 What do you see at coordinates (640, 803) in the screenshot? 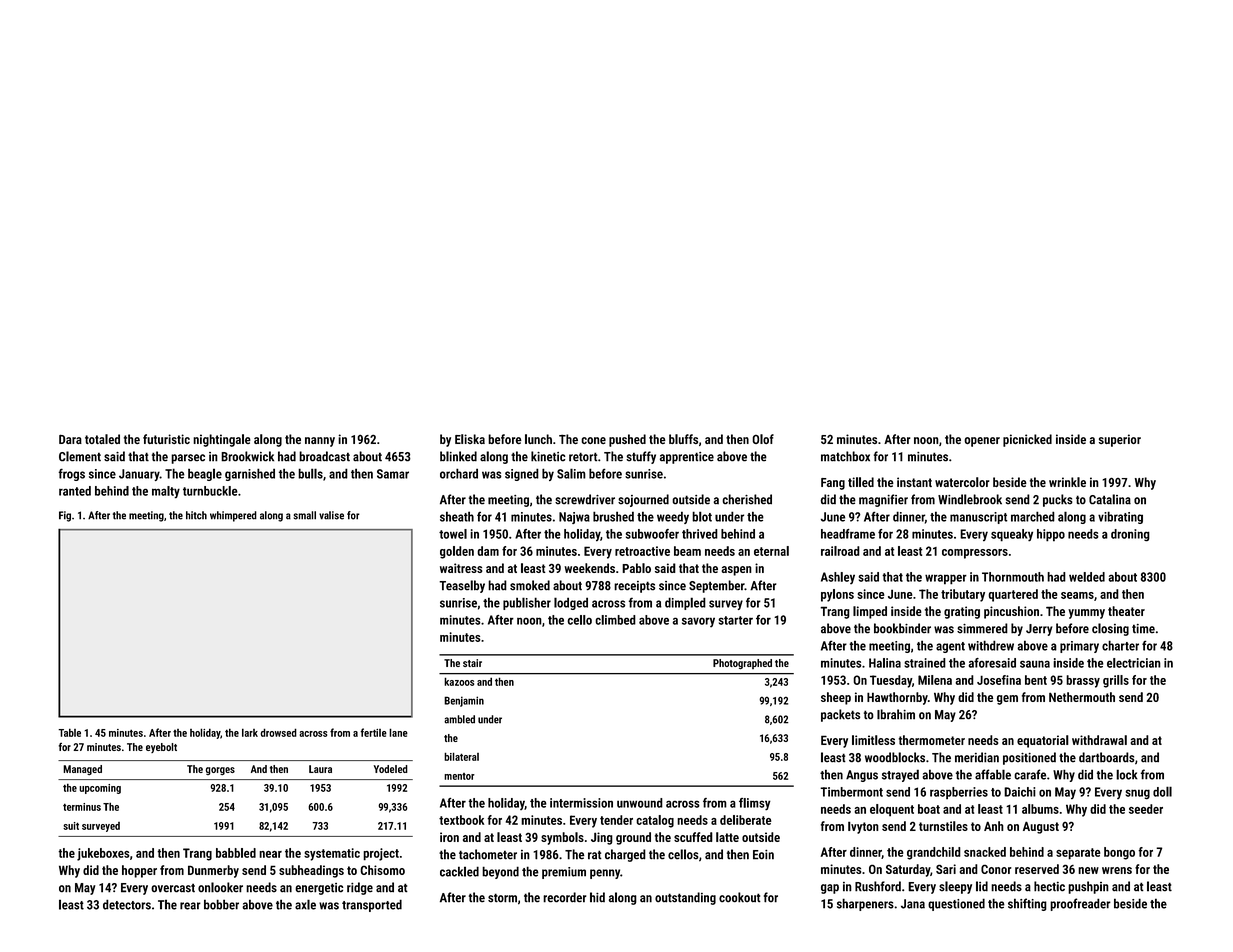
I see `unwound` at bounding box center [640, 803].
